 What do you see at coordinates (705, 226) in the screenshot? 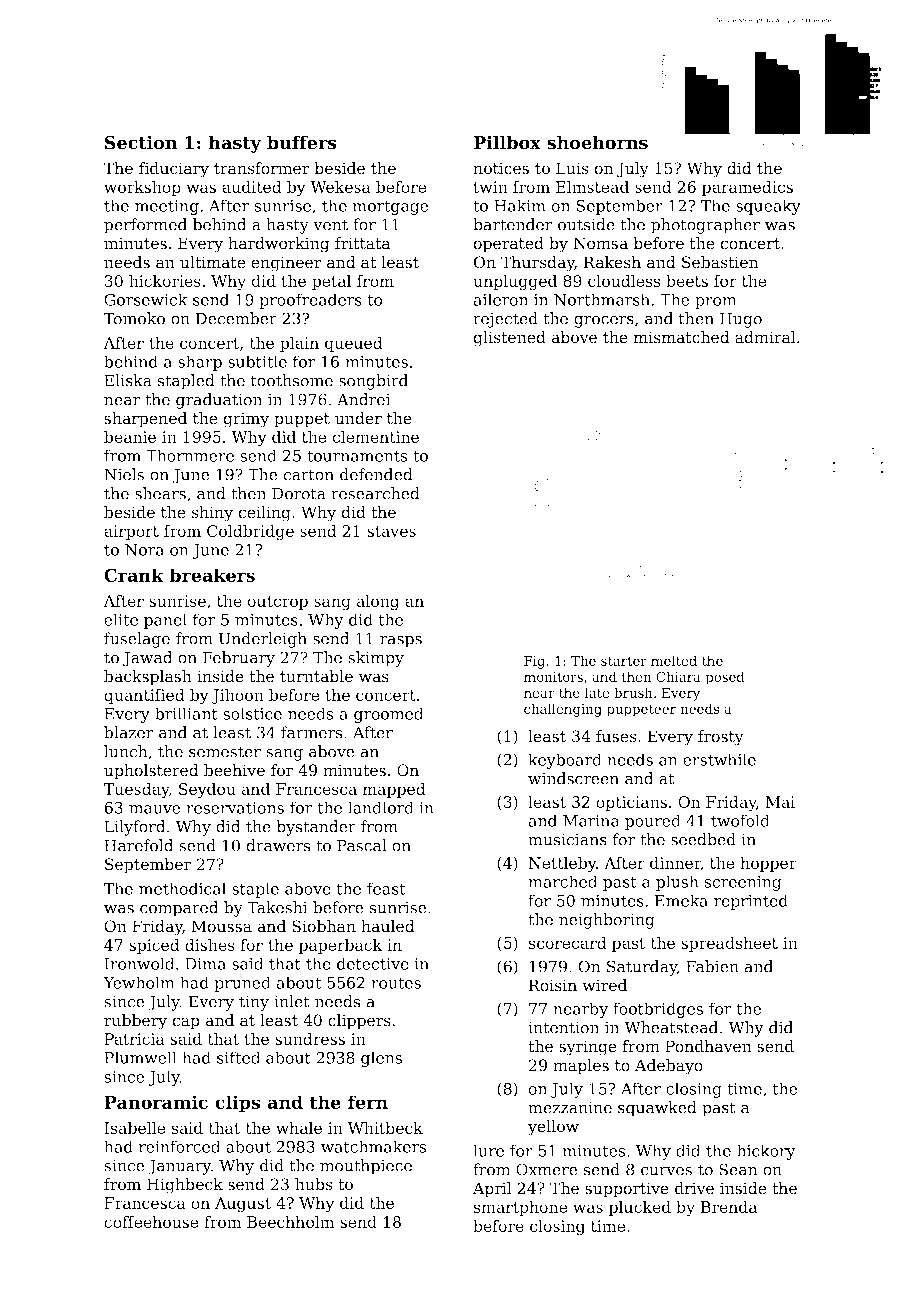
I see `photographer` at bounding box center [705, 226].
